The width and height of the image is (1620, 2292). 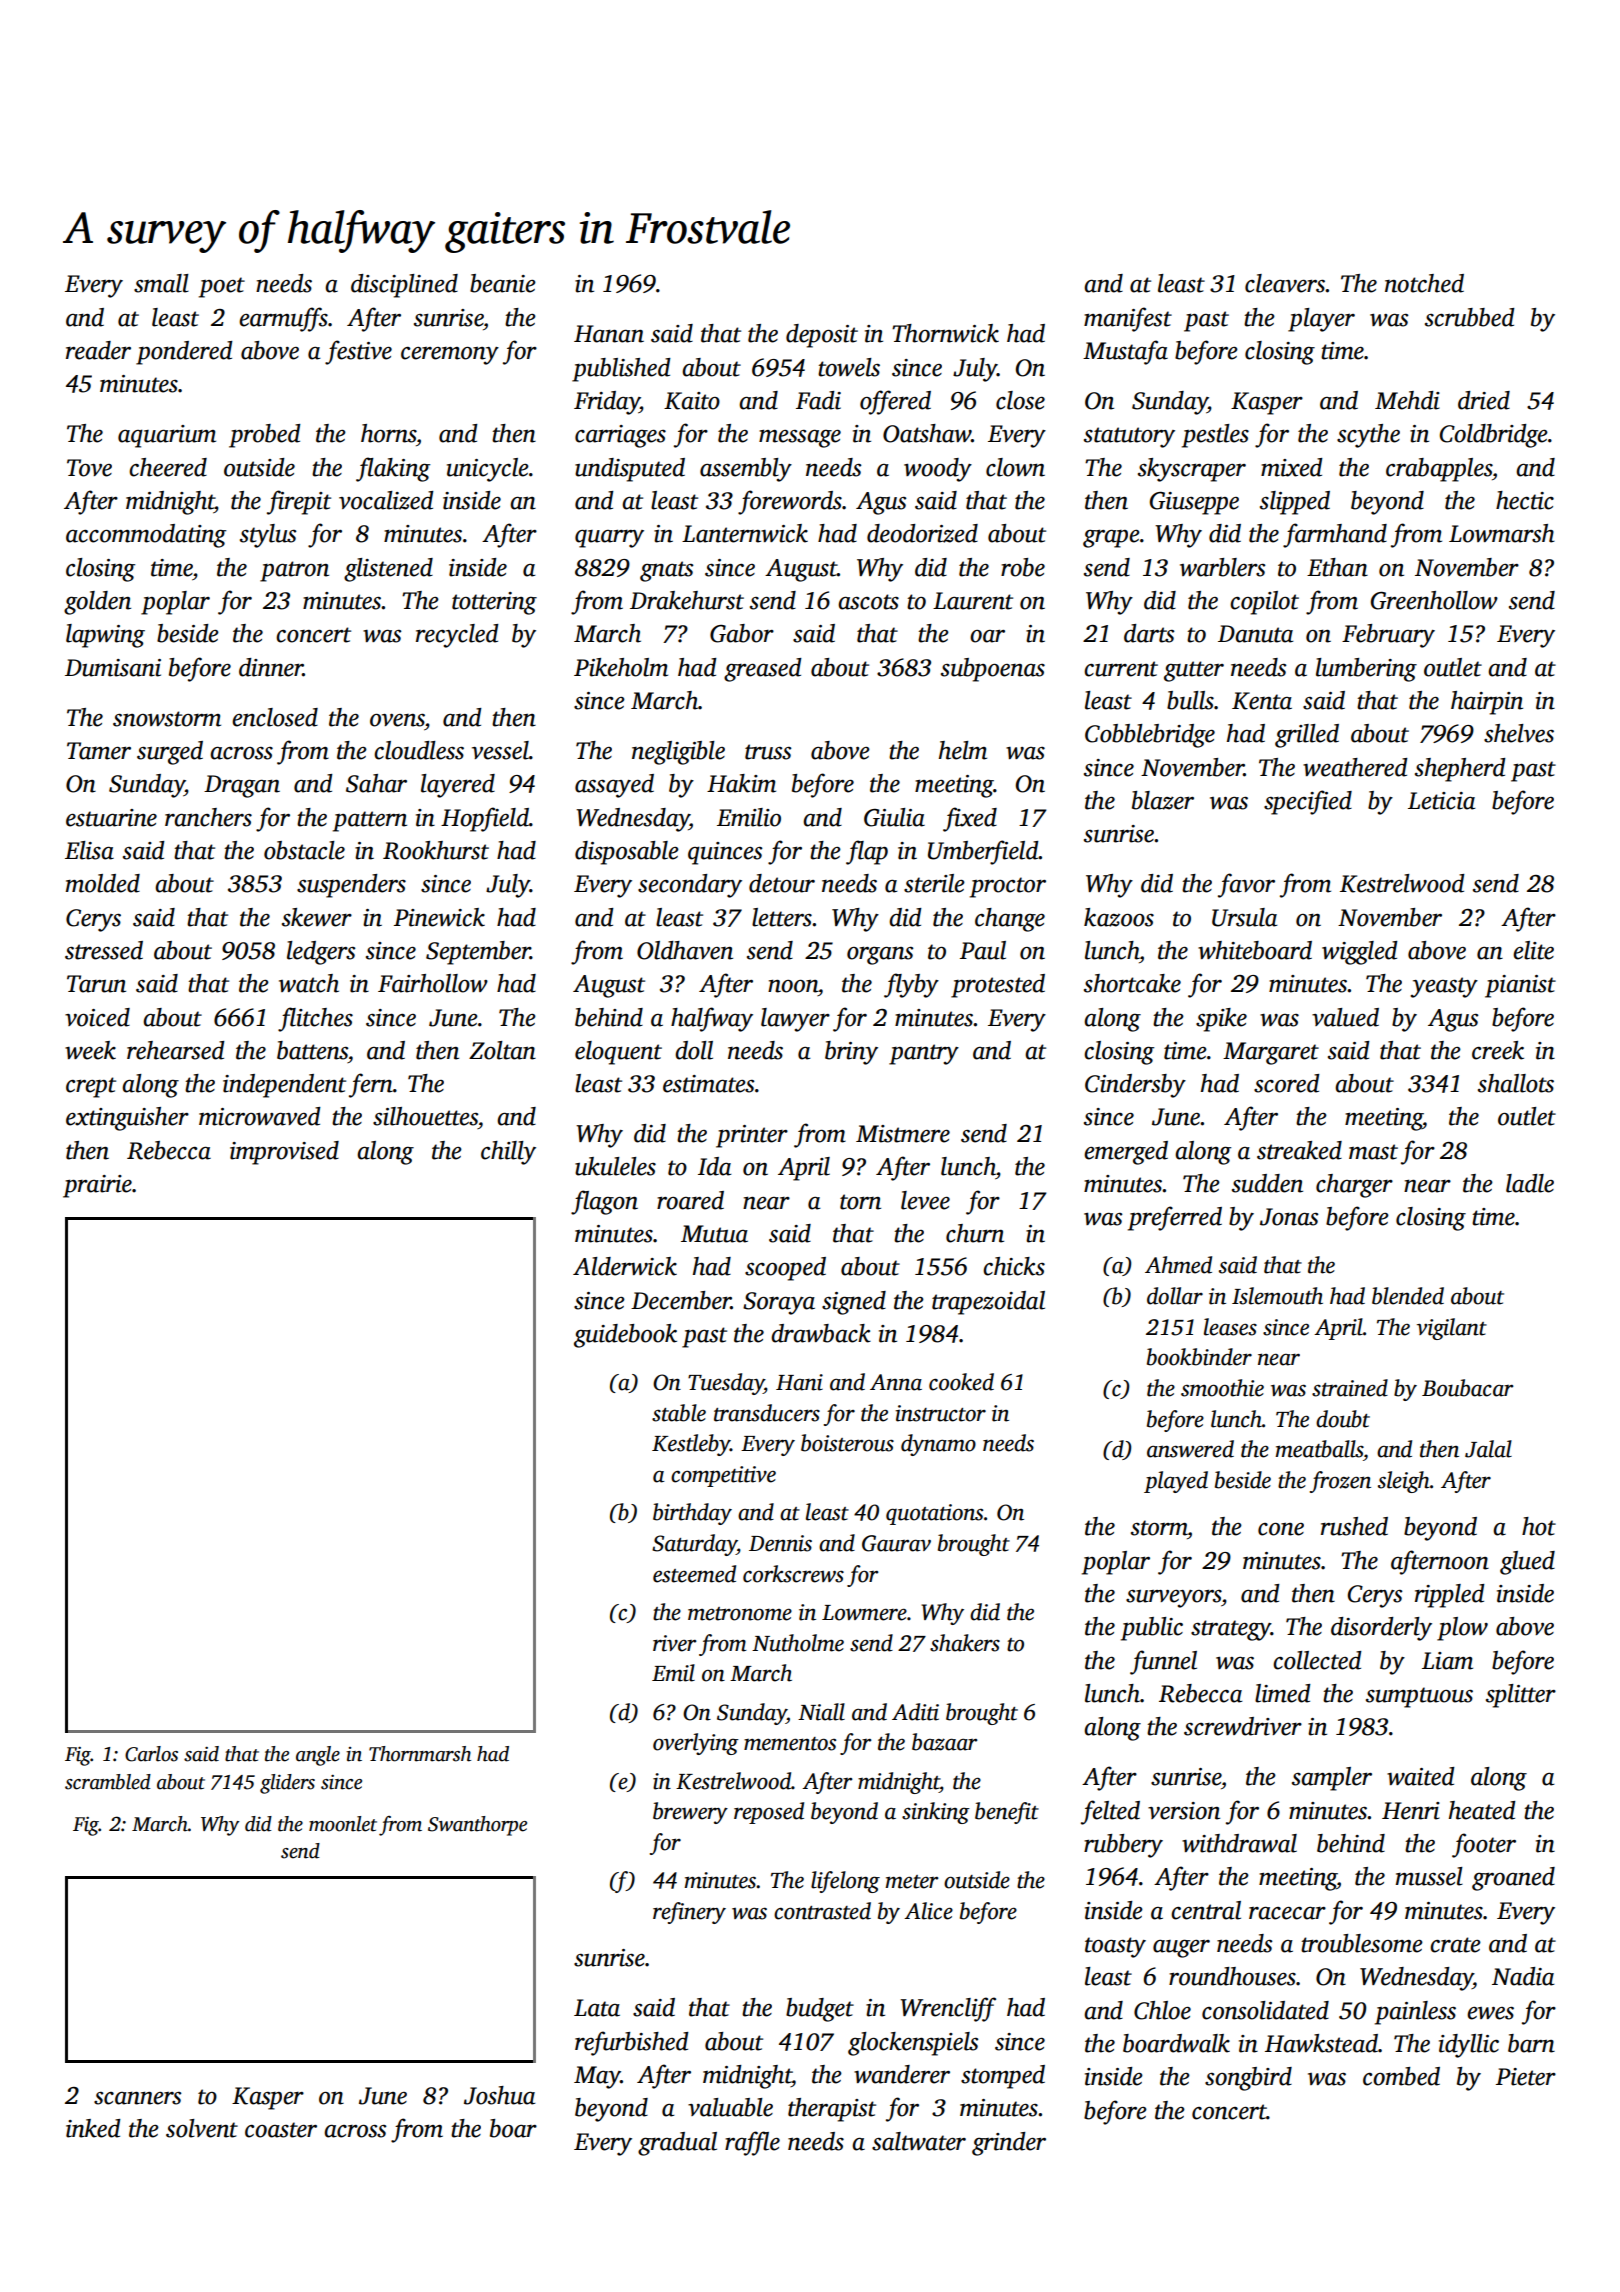 I want to click on Paul, so click(x=983, y=950).
